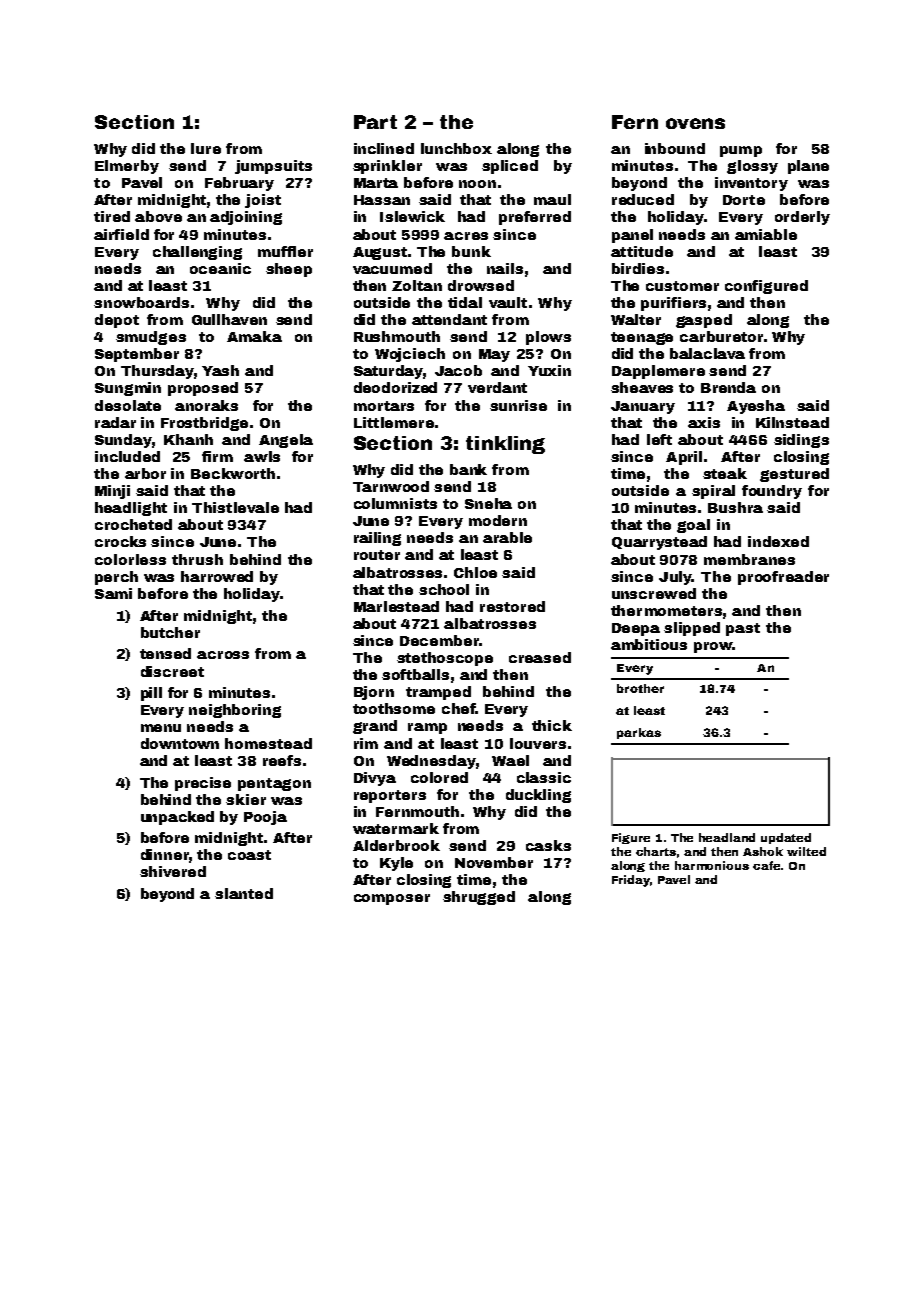 Image resolution: width=924 pixels, height=1308 pixels. What do you see at coordinates (640, 688) in the screenshot?
I see `brother` at bounding box center [640, 688].
